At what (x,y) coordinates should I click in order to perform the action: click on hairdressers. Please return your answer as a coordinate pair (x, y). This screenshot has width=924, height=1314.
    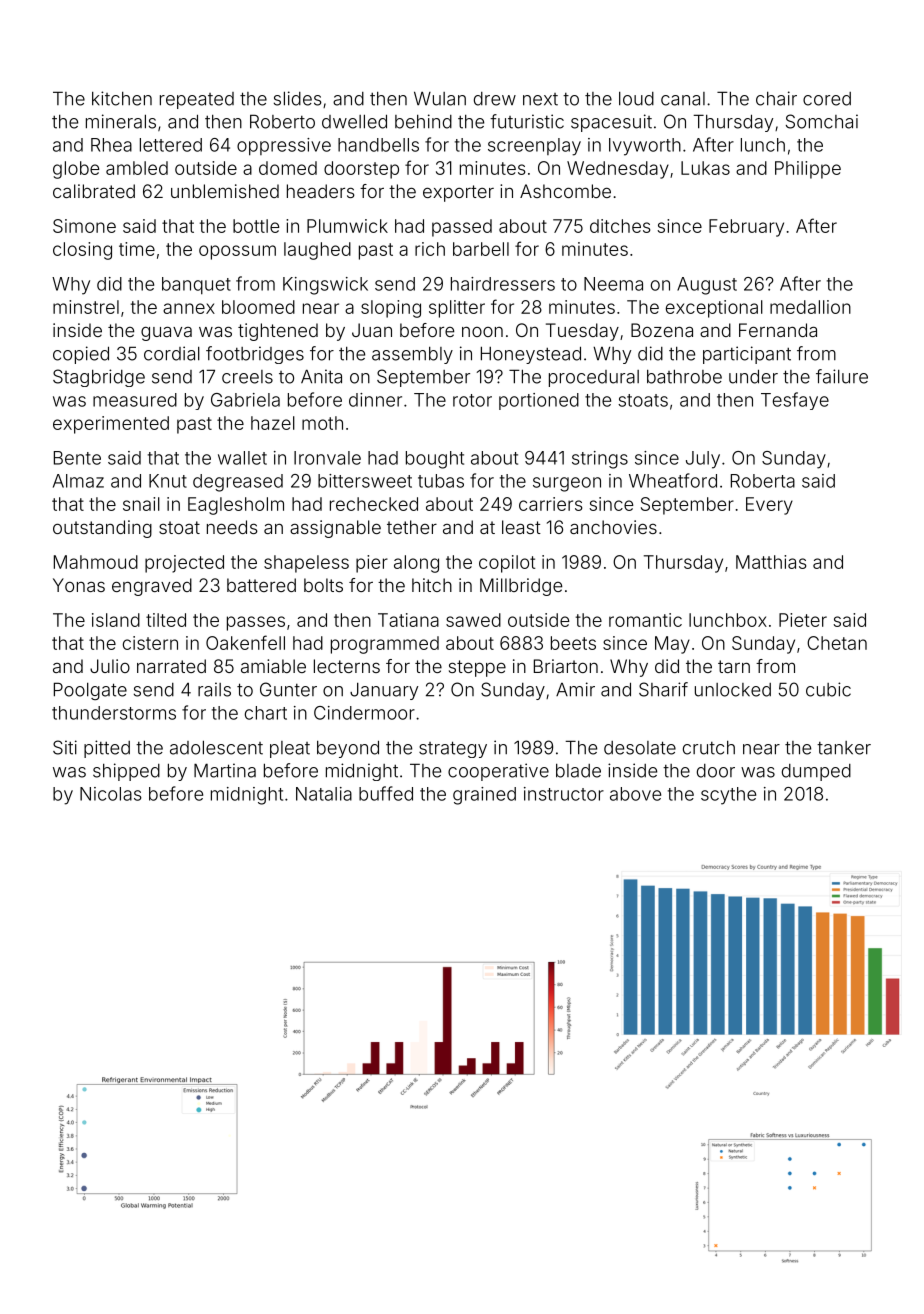
    Looking at the image, I should click on (503, 284).
